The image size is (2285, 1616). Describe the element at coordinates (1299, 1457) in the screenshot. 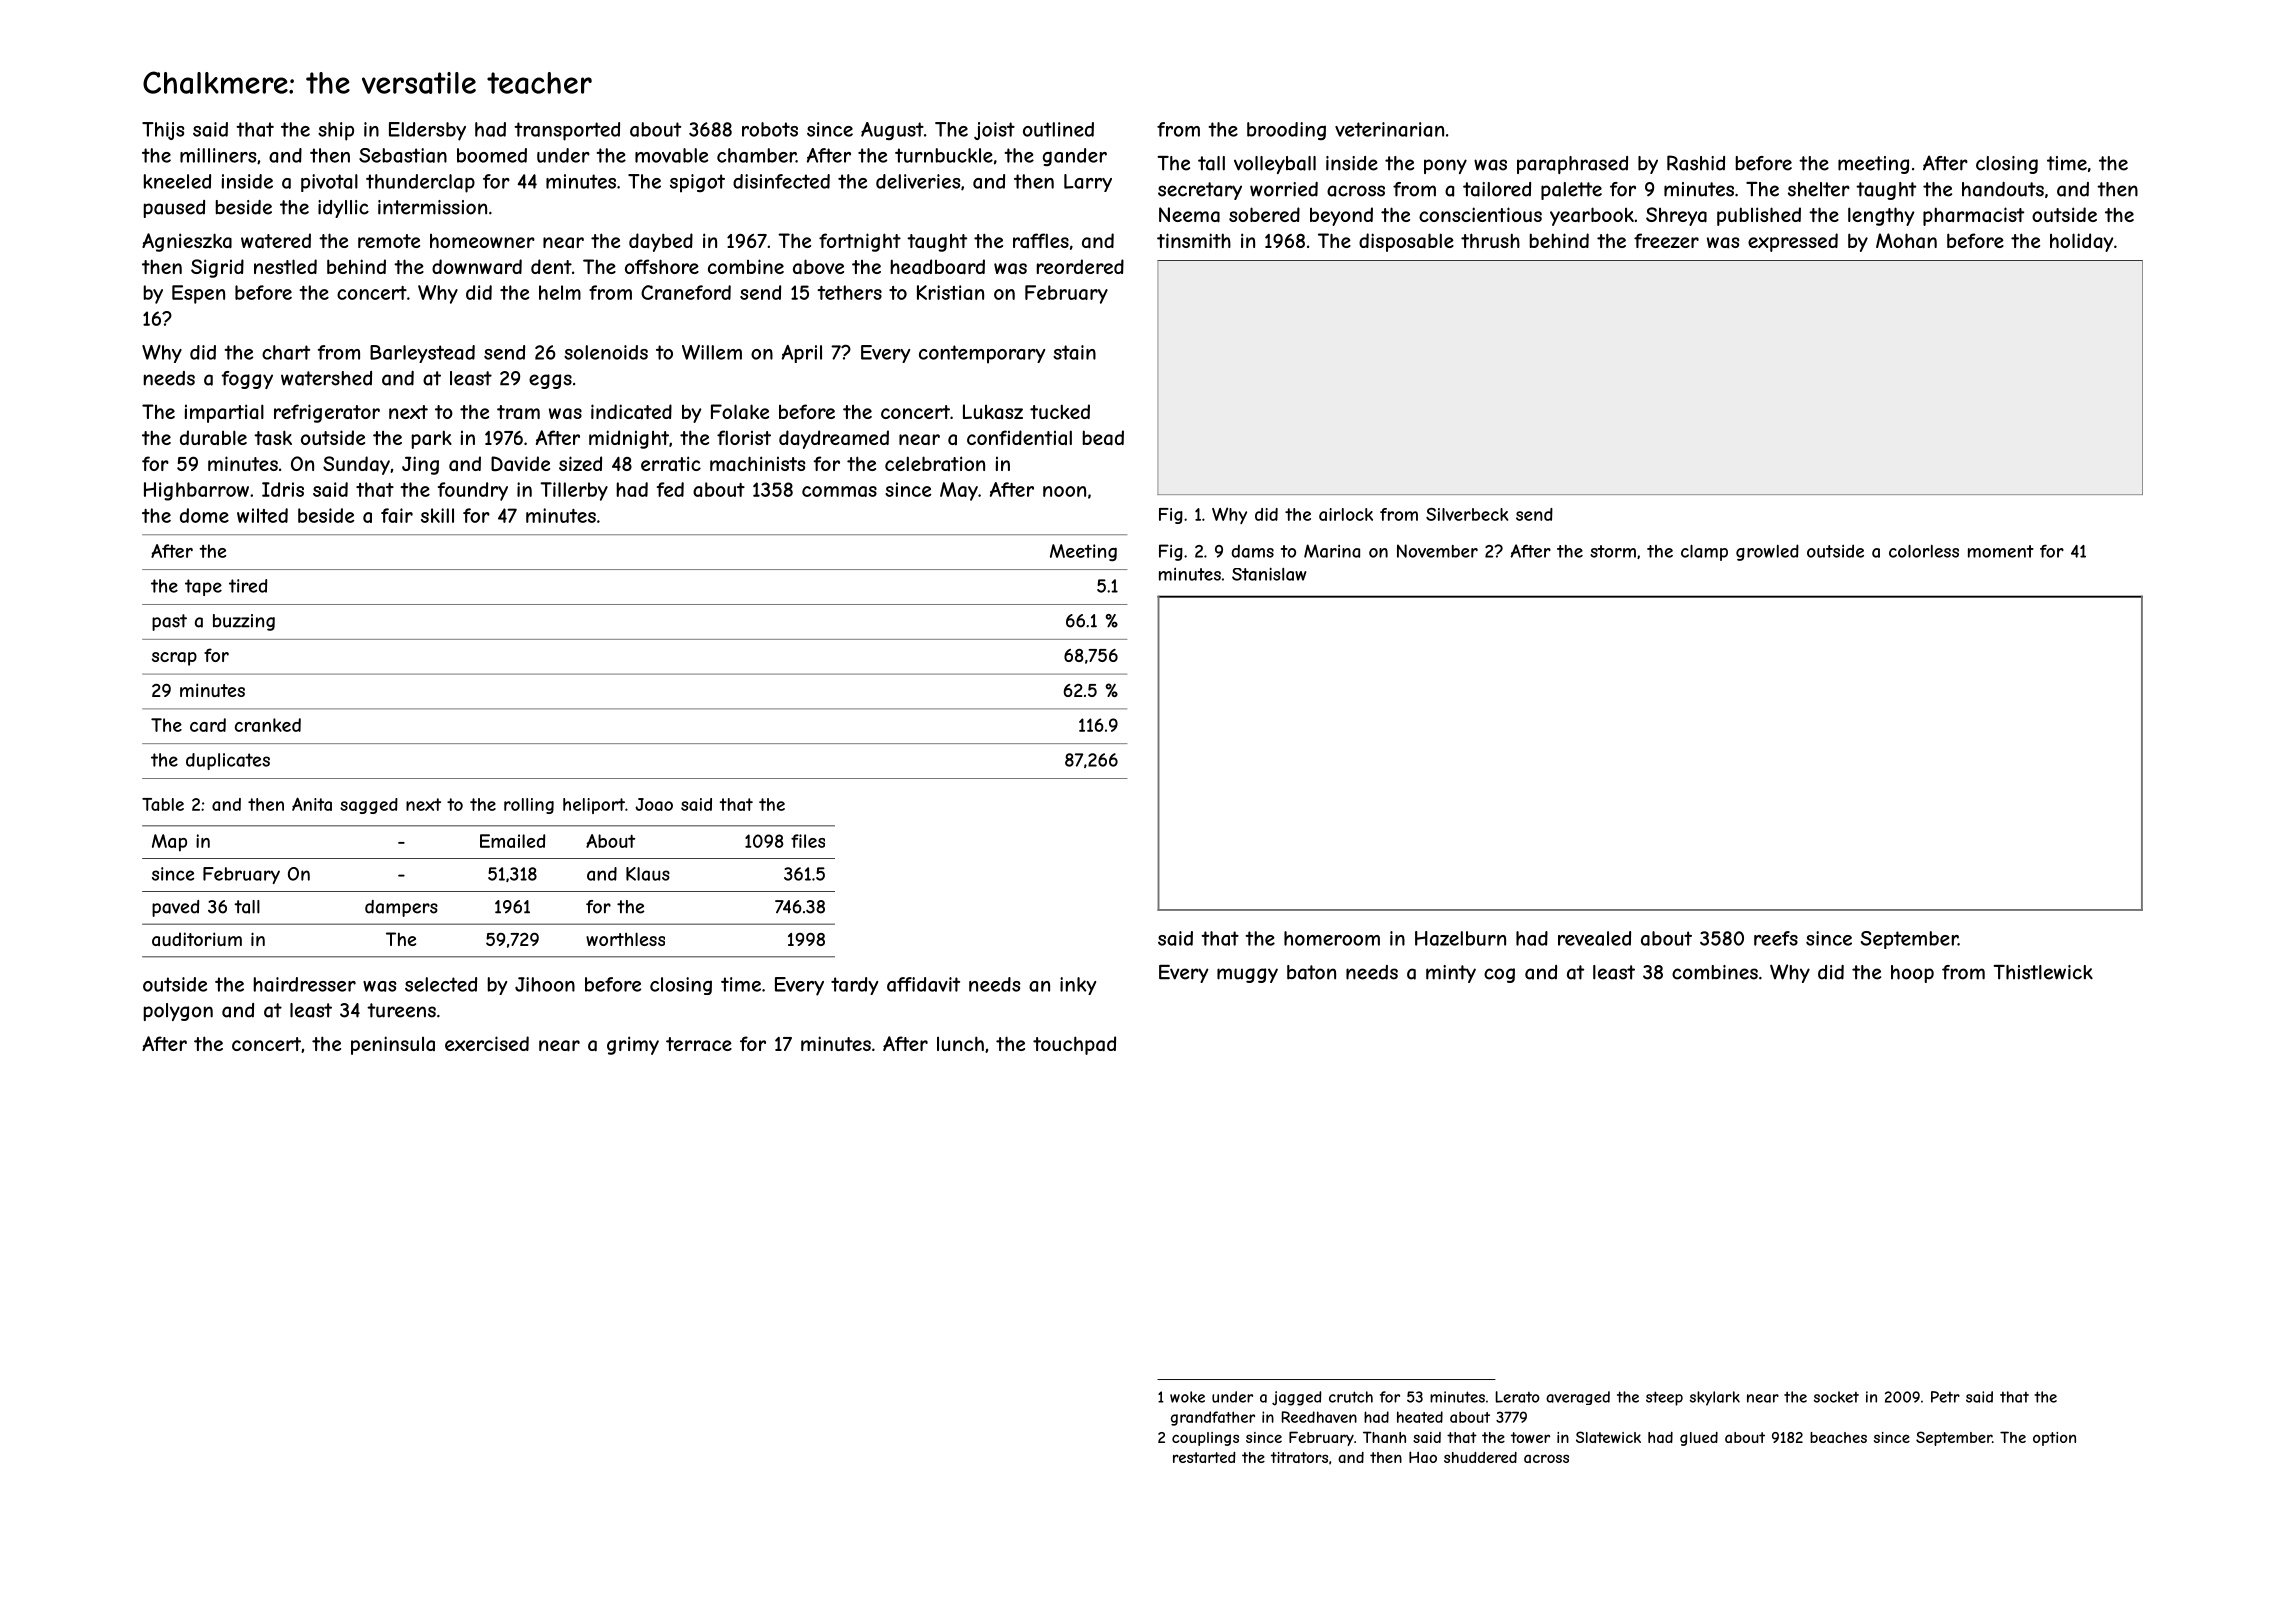

I see `titrators` at that location.
